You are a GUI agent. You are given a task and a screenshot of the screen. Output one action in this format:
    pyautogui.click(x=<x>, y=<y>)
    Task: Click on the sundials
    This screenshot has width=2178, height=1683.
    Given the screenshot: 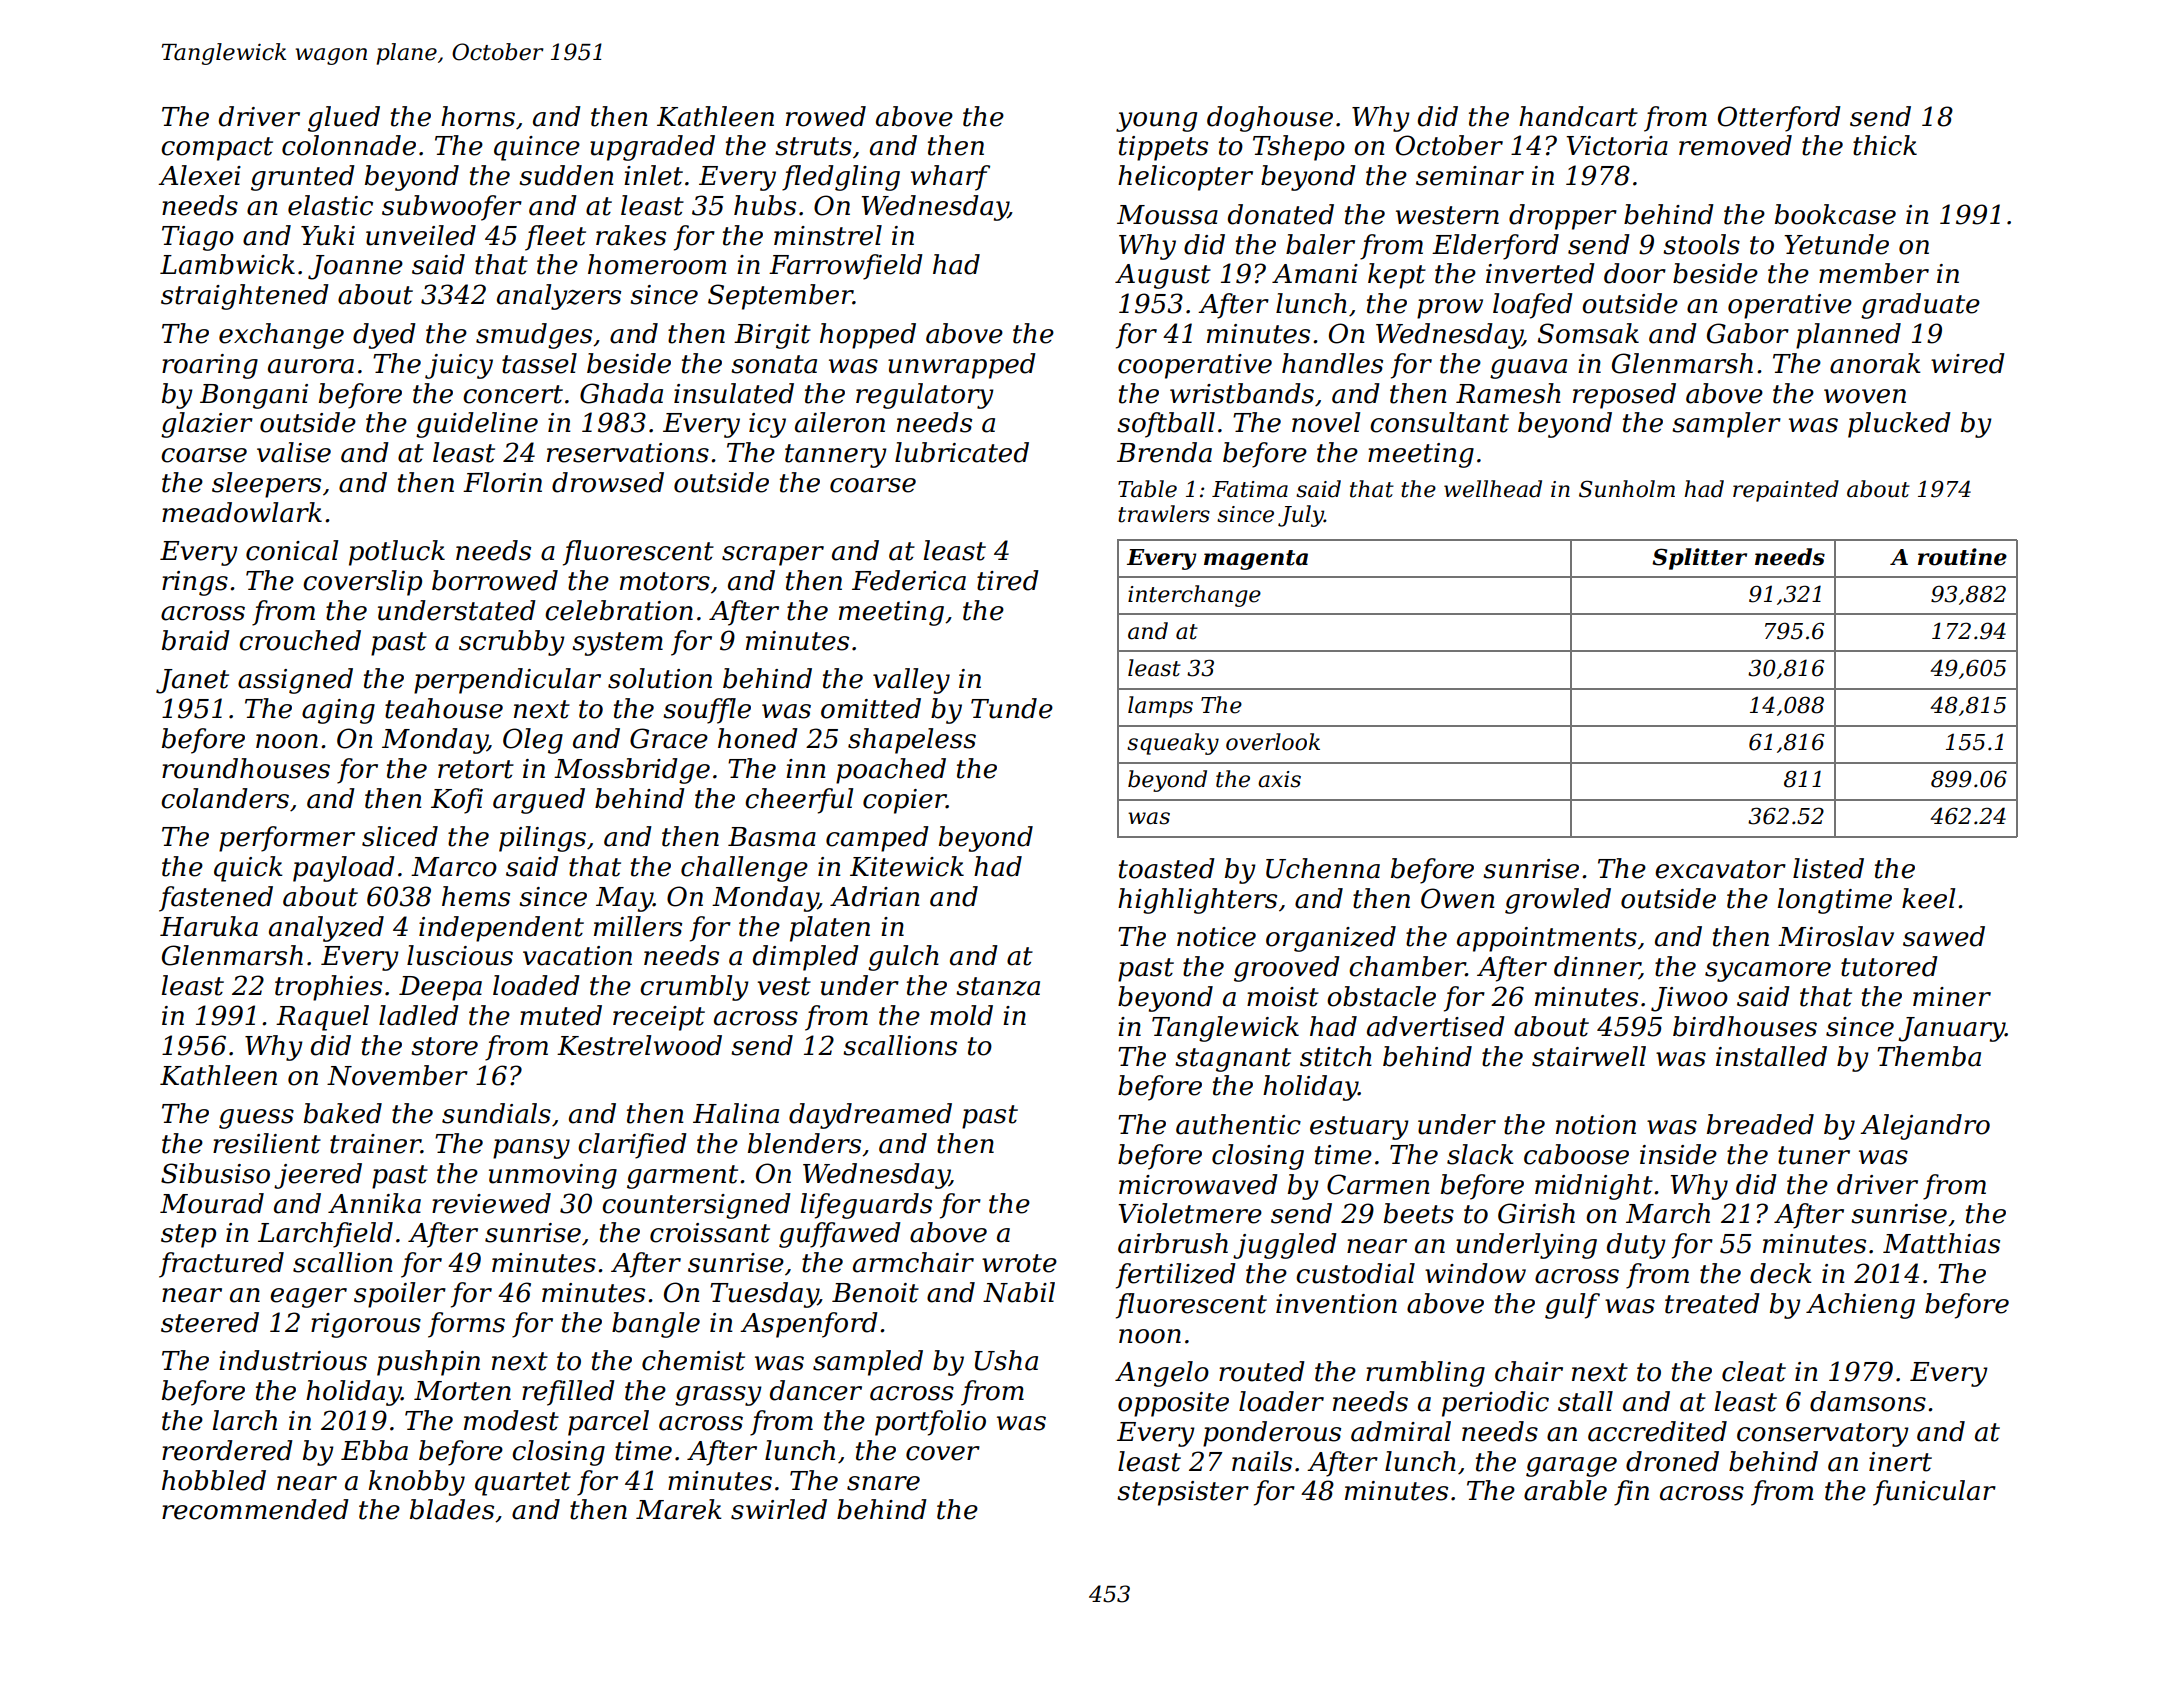 What is the action you would take?
    pyautogui.click(x=496, y=1113)
